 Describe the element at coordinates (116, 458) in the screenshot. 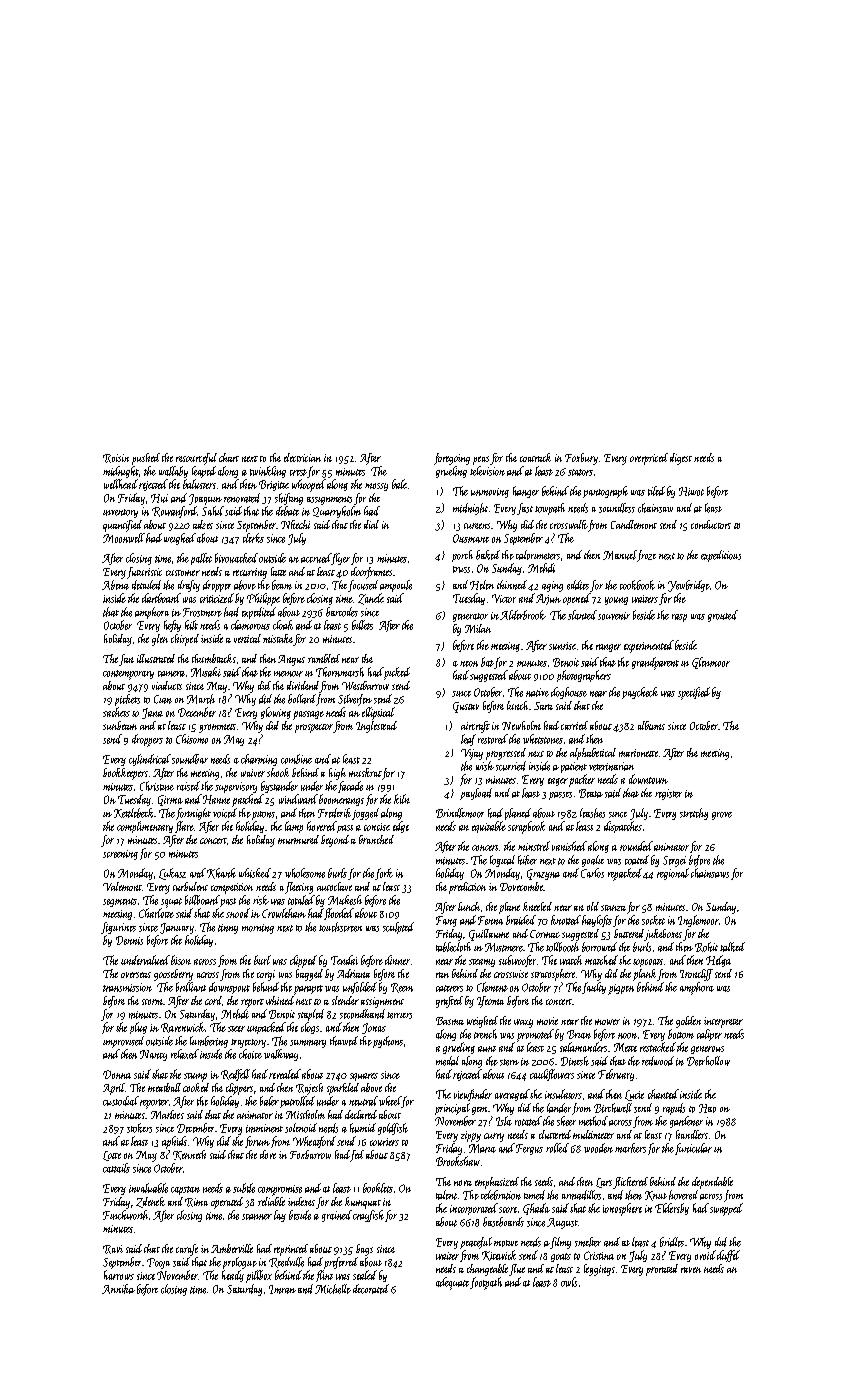

I see `Roisin` at that location.
